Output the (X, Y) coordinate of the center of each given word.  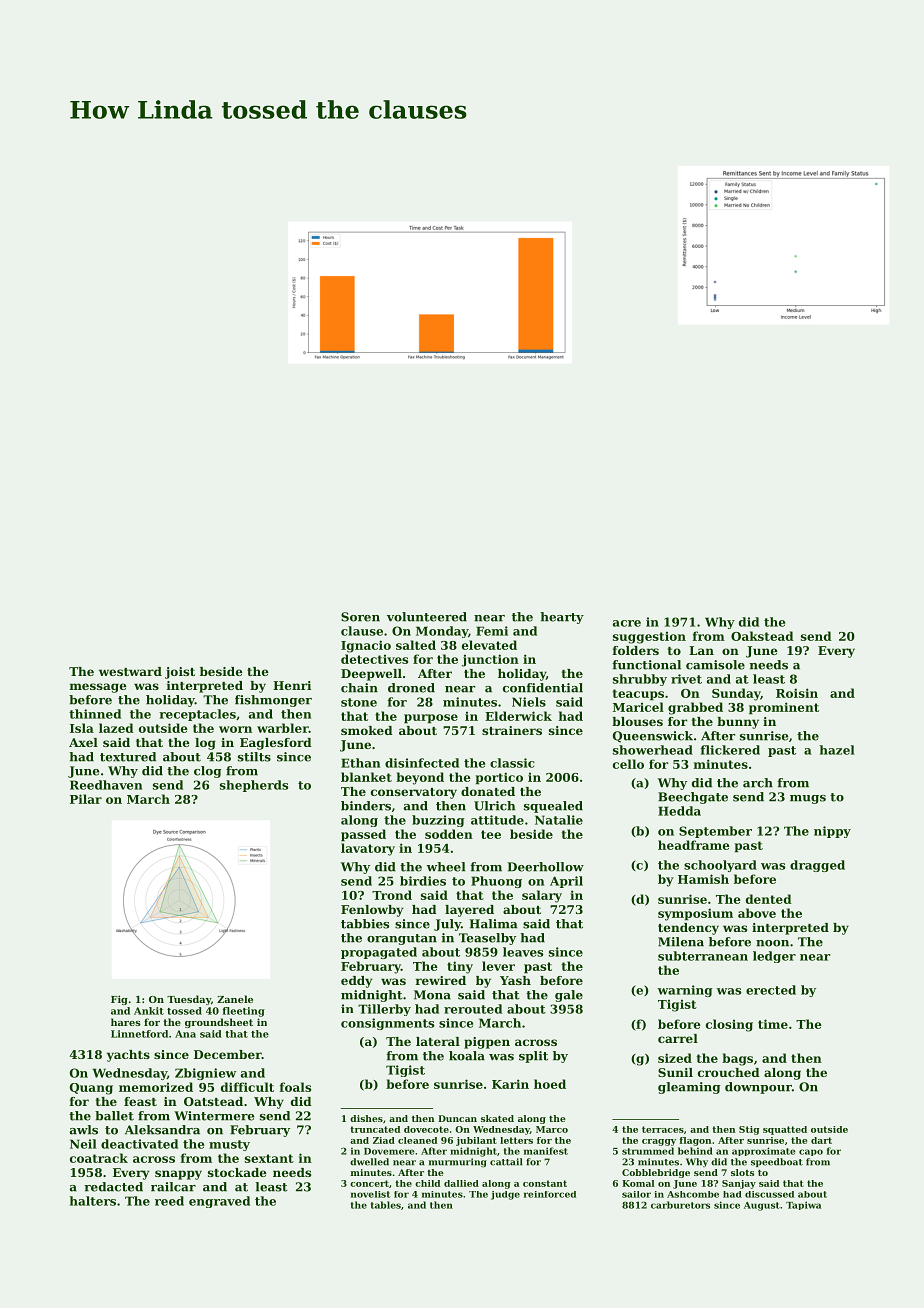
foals (295, 1087)
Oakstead (762, 636)
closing (729, 1025)
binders (366, 806)
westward (130, 671)
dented (769, 899)
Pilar (86, 799)
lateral (438, 1041)
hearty (562, 618)
